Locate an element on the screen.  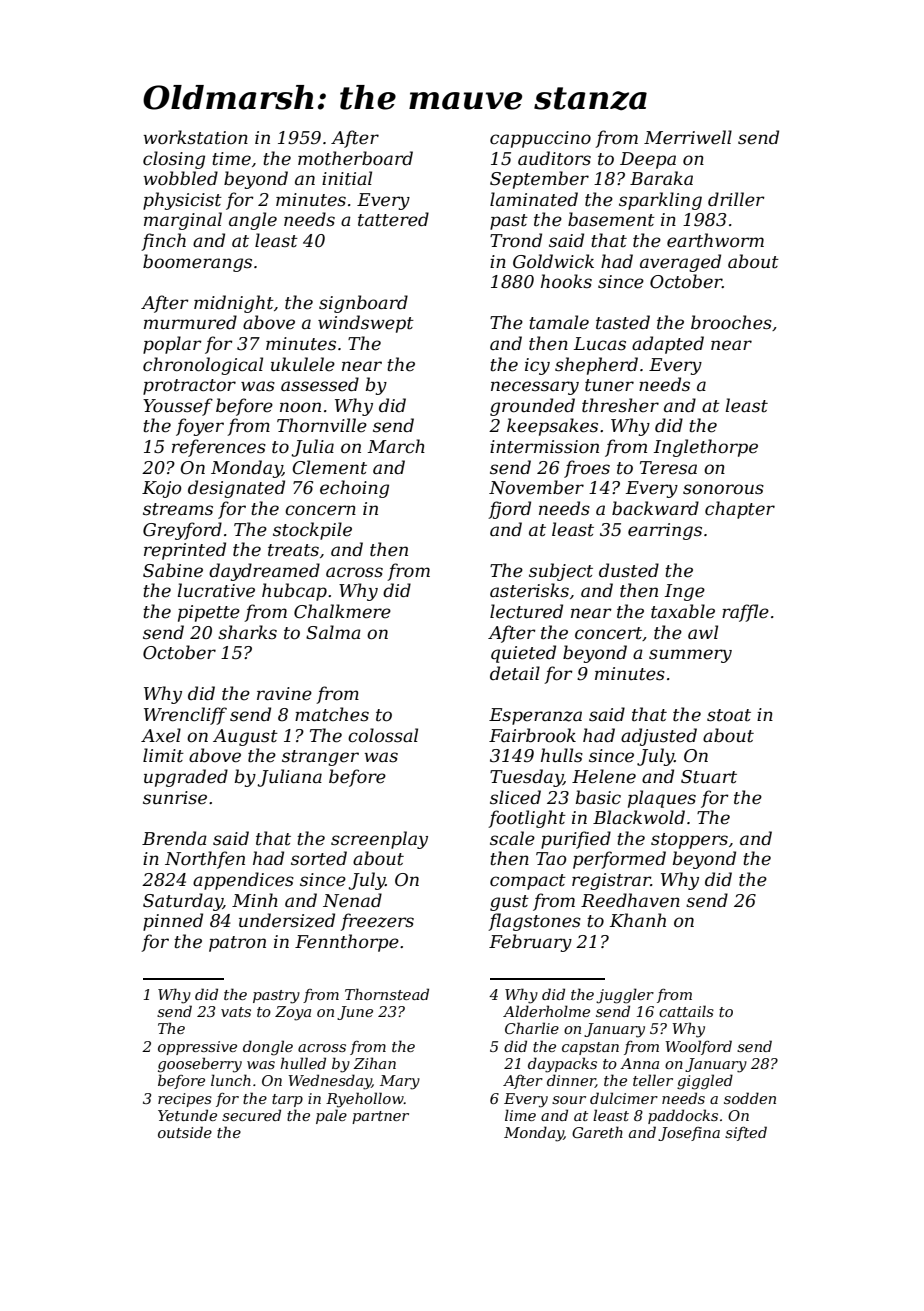
partner is located at coordinates (380, 1117).
